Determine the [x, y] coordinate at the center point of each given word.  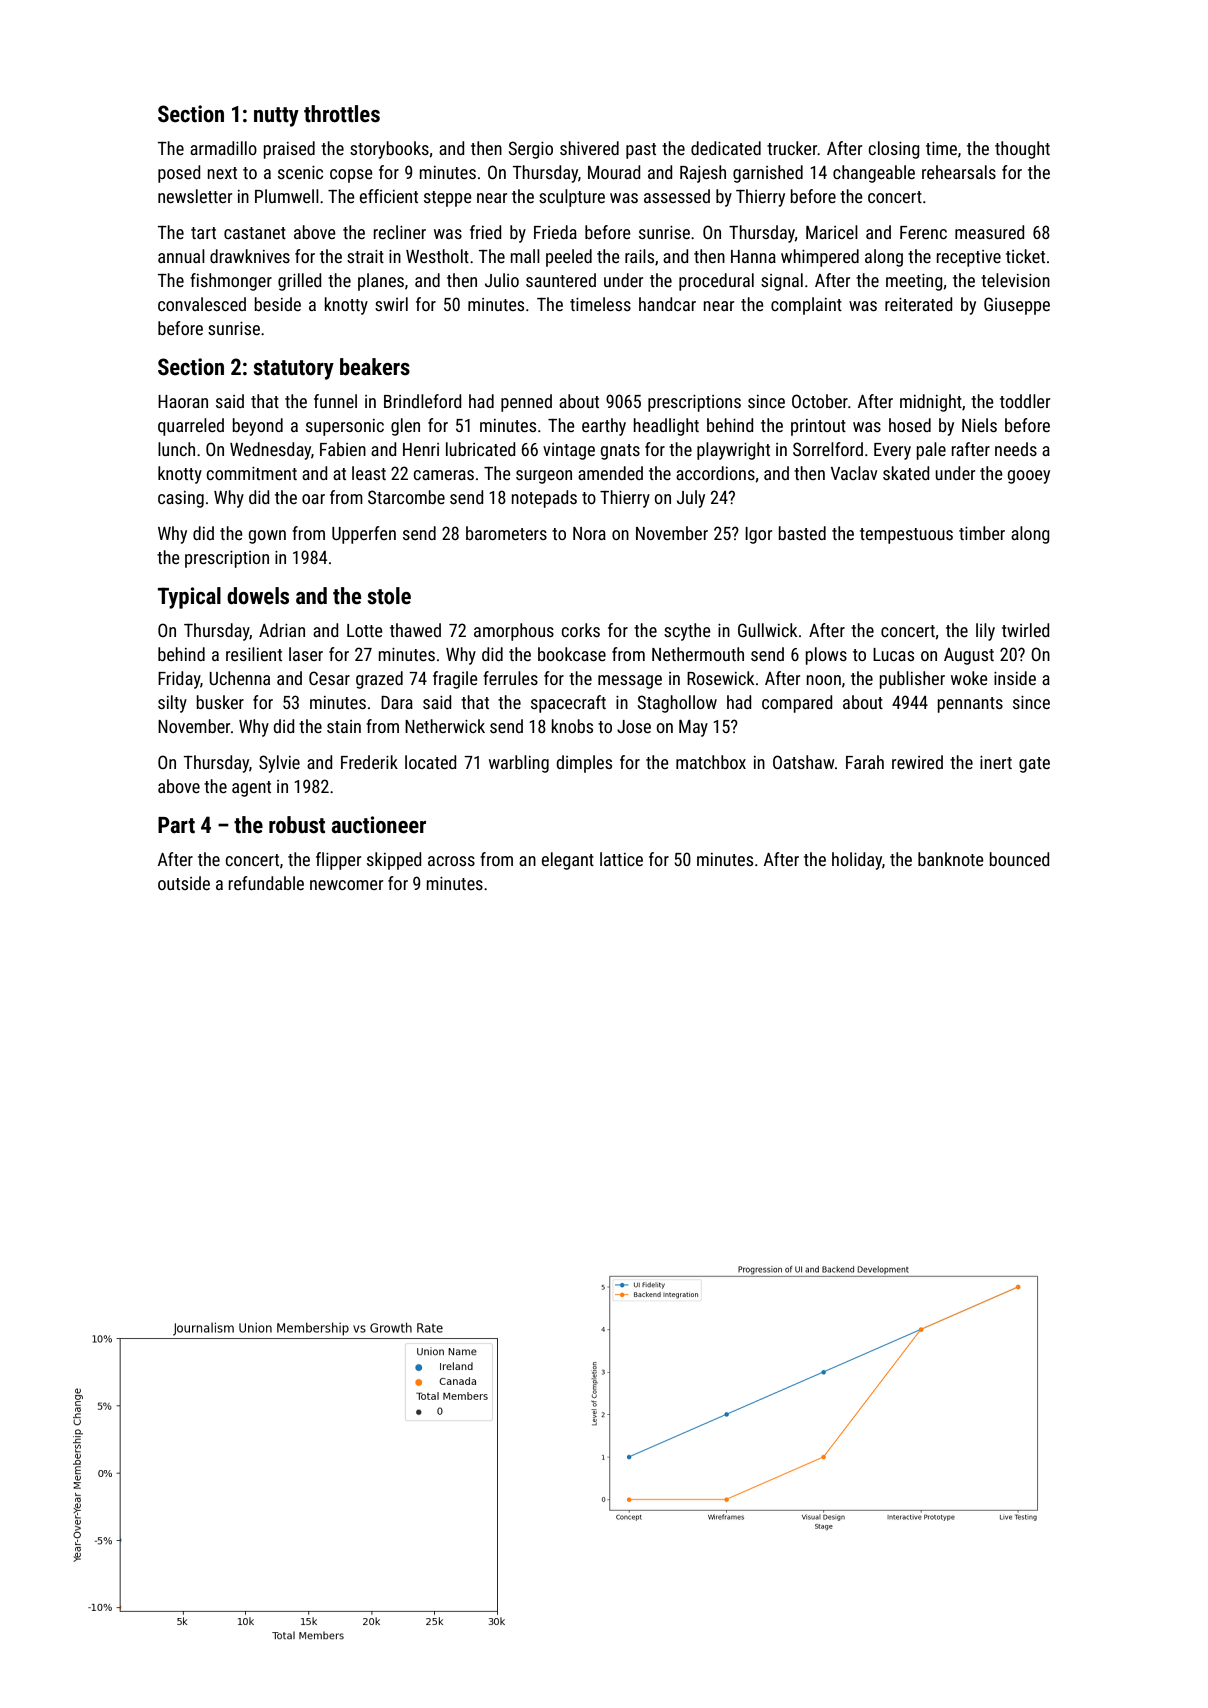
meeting [914, 282]
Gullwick [767, 630]
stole [389, 596]
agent [251, 789]
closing [894, 150]
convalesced [202, 304]
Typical [189, 598]
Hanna [753, 256]
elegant [568, 861]
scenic [300, 172]
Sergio [531, 150]
